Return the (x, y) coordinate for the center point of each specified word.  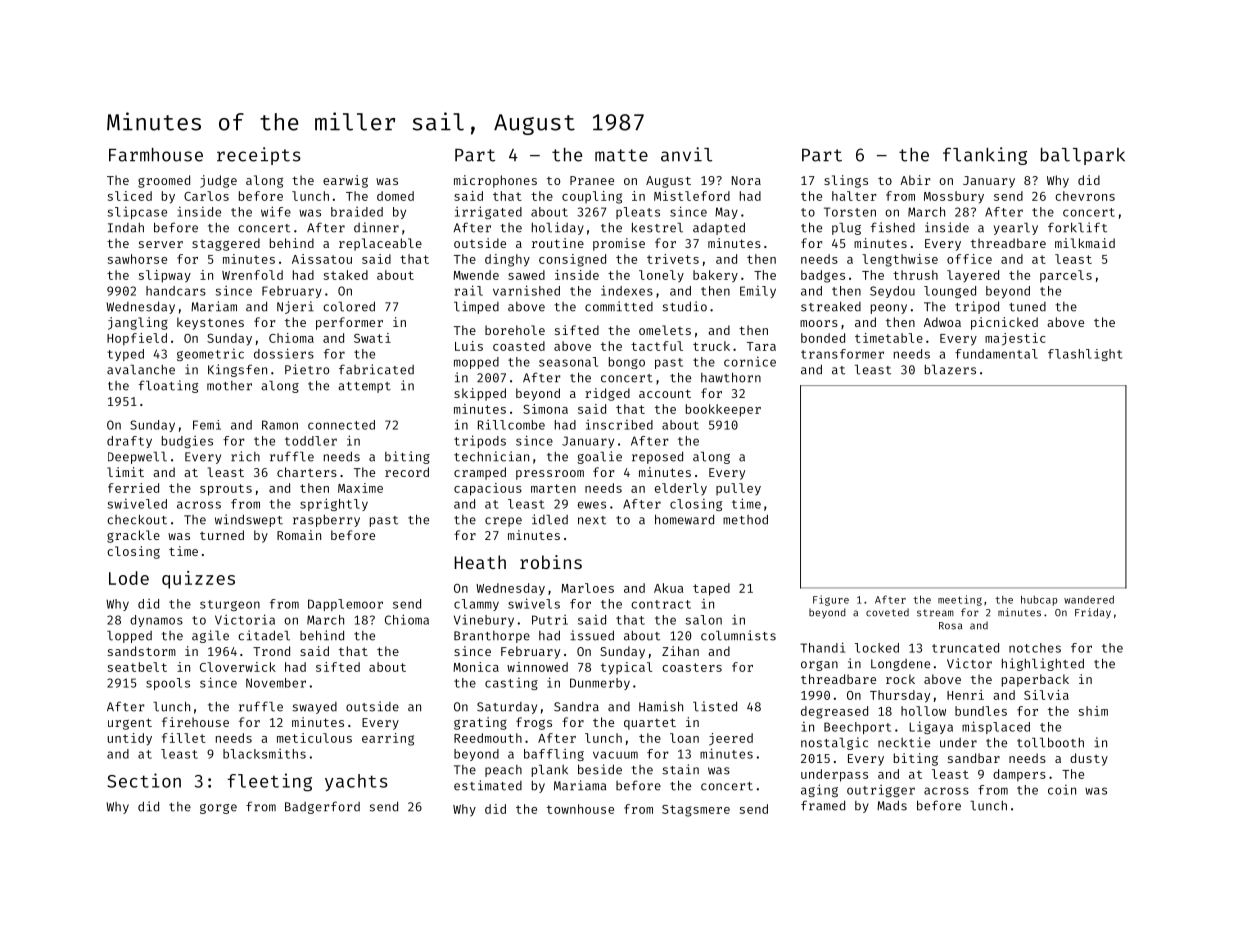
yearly (1016, 229)
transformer (842, 354)
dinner (376, 227)
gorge (218, 809)
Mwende (476, 275)
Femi (207, 425)
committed (619, 306)
